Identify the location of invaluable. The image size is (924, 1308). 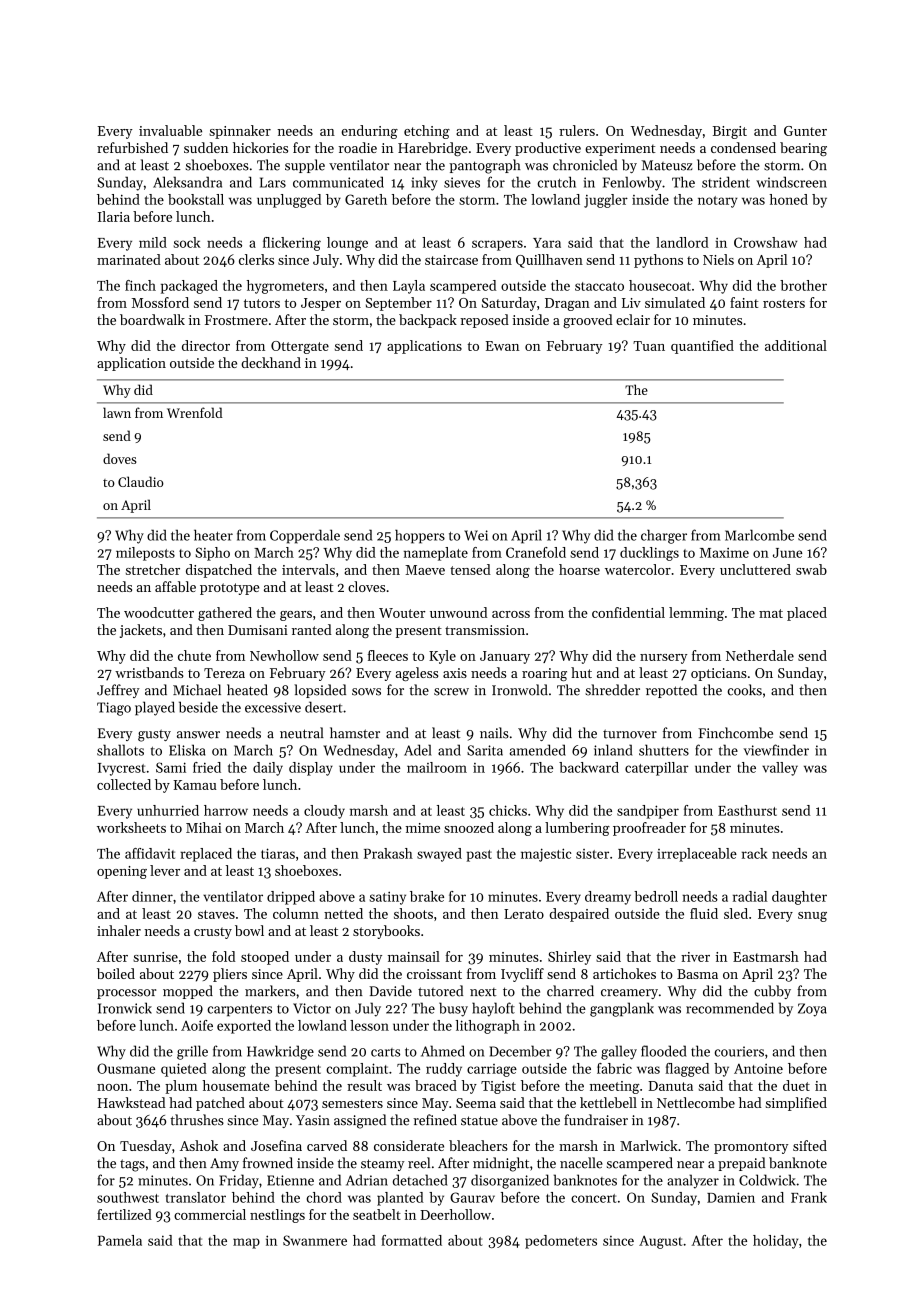
(170, 130).
